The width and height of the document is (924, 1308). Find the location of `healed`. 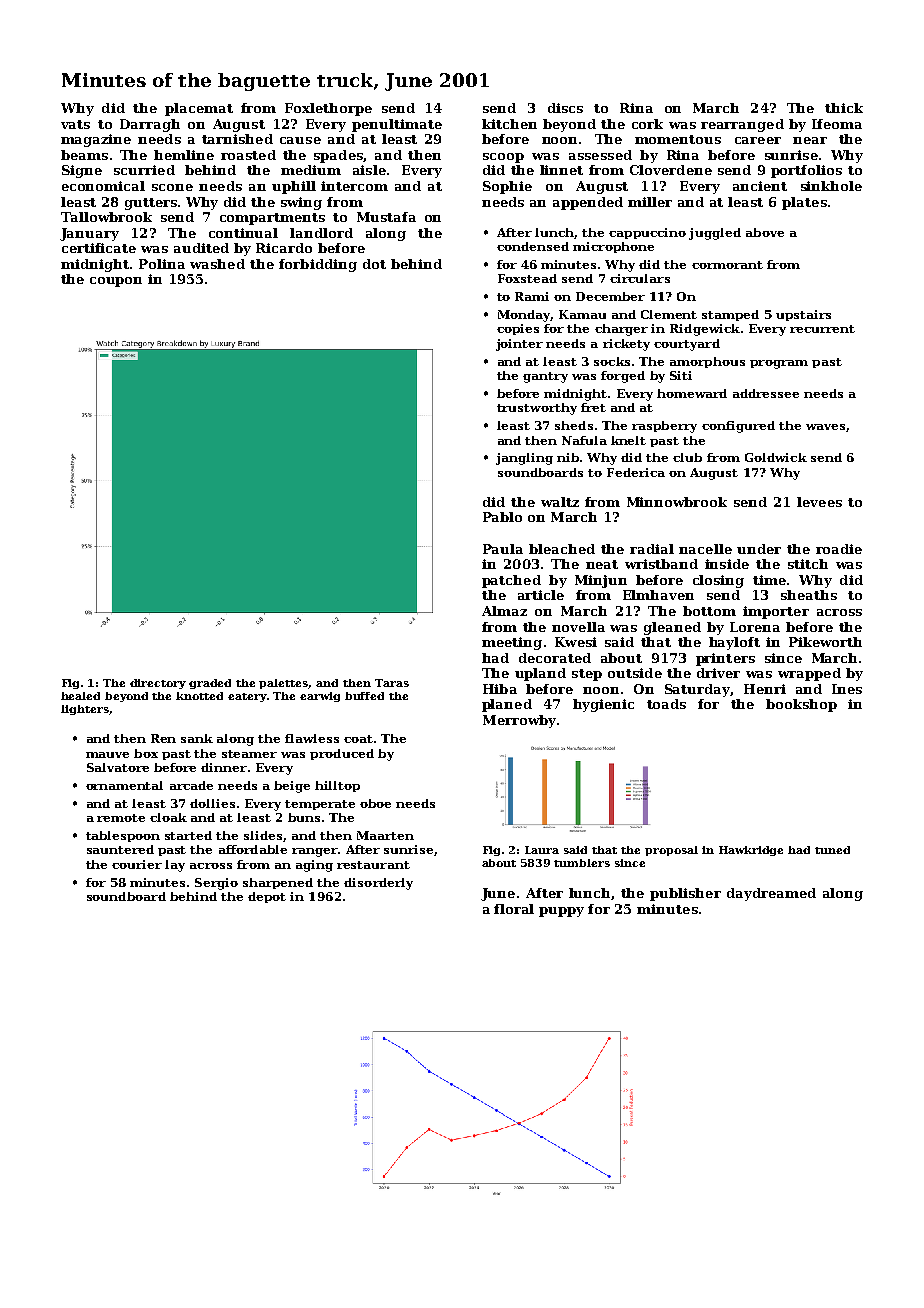

healed is located at coordinates (80, 696).
